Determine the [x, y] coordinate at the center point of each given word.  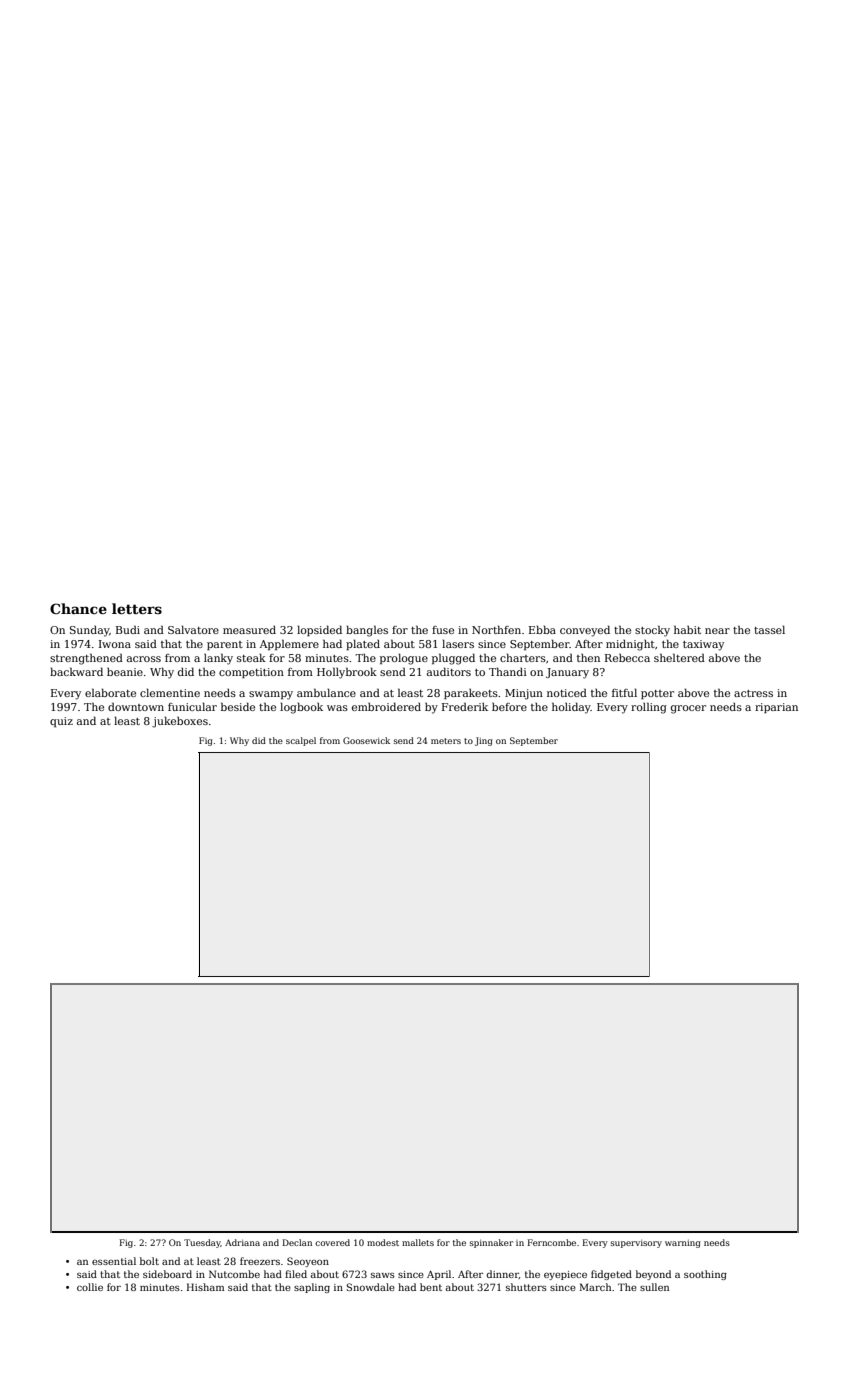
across [144, 659]
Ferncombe [551, 1242]
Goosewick [366, 740]
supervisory [636, 1244]
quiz [61, 722]
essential [114, 1261]
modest [383, 1242]
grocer [688, 709]
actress [753, 693]
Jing [484, 741]
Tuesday [202, 1243]
